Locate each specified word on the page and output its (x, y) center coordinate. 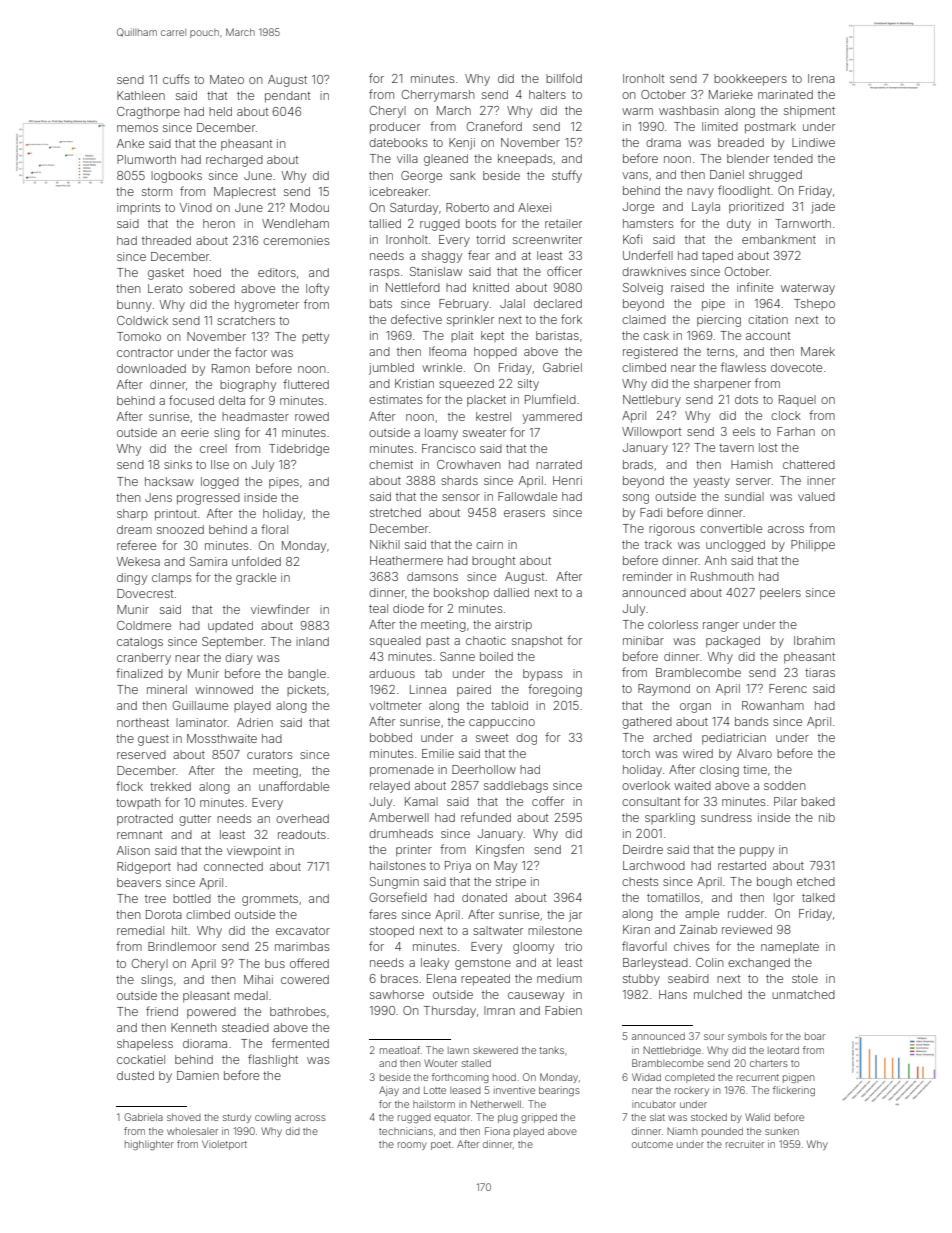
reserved (141, 754)
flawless (743, 367)
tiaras (820, 672)
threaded (166, 240)
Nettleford (413, 287)
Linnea (428, 689)
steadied (245, 1027)
